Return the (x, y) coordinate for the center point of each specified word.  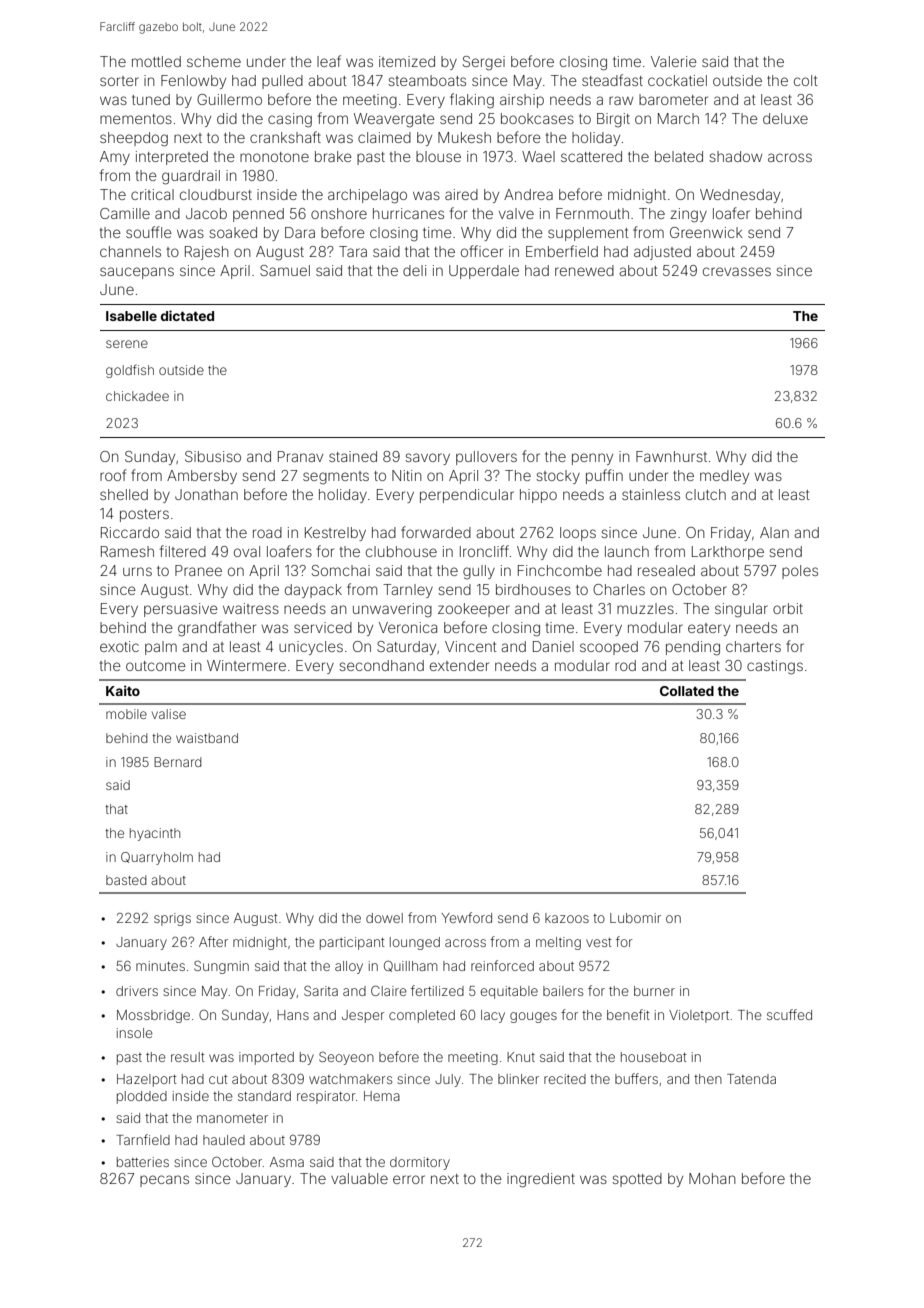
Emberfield (562, 251)
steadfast (612, 80)
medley (724, 477)
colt (806, 80)
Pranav (300, 456)
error (409, 1179)
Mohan (712, 1178)
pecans (164, 1181)
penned (258, 215)
